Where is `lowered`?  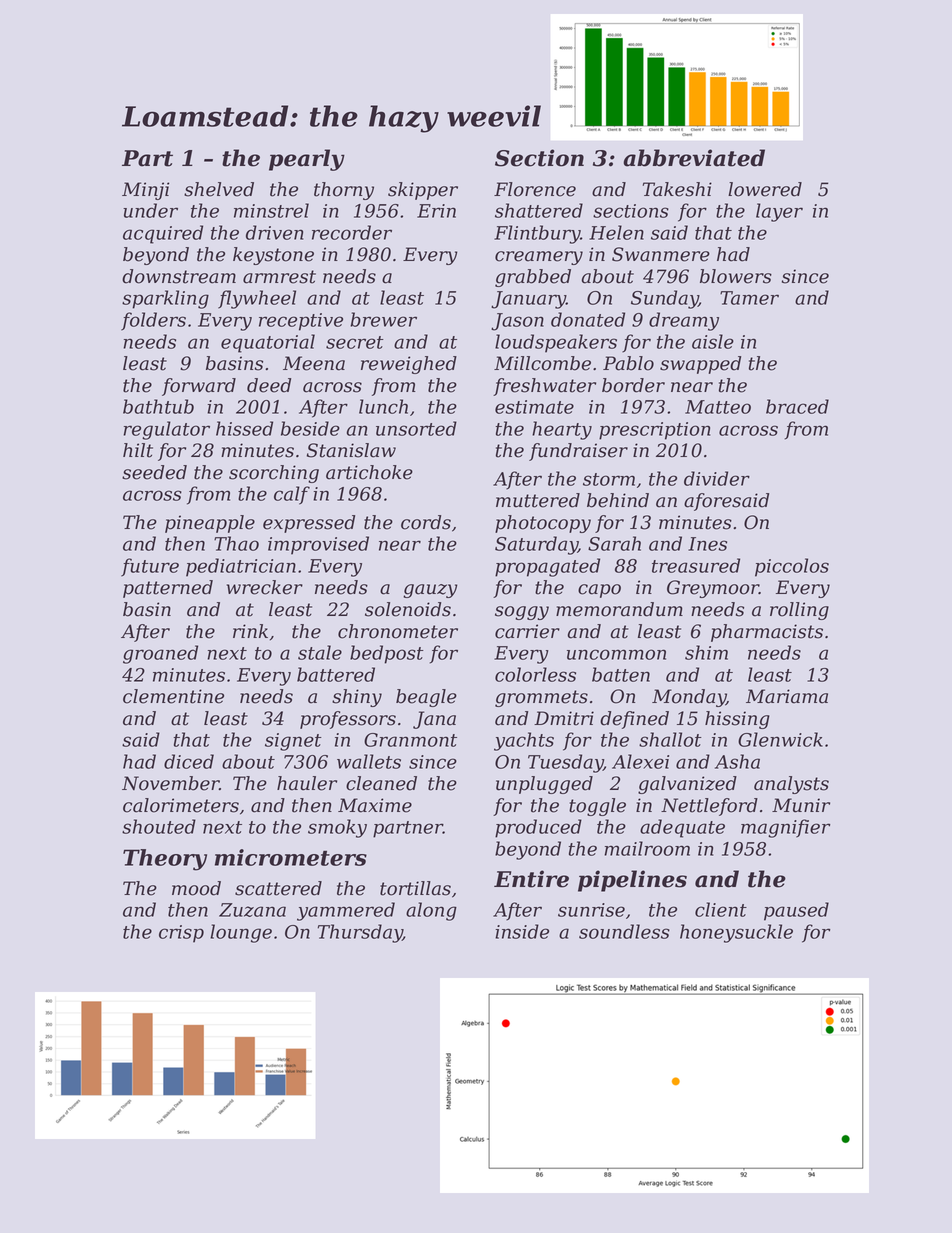
lowered is located at coordinates (765, 189).
